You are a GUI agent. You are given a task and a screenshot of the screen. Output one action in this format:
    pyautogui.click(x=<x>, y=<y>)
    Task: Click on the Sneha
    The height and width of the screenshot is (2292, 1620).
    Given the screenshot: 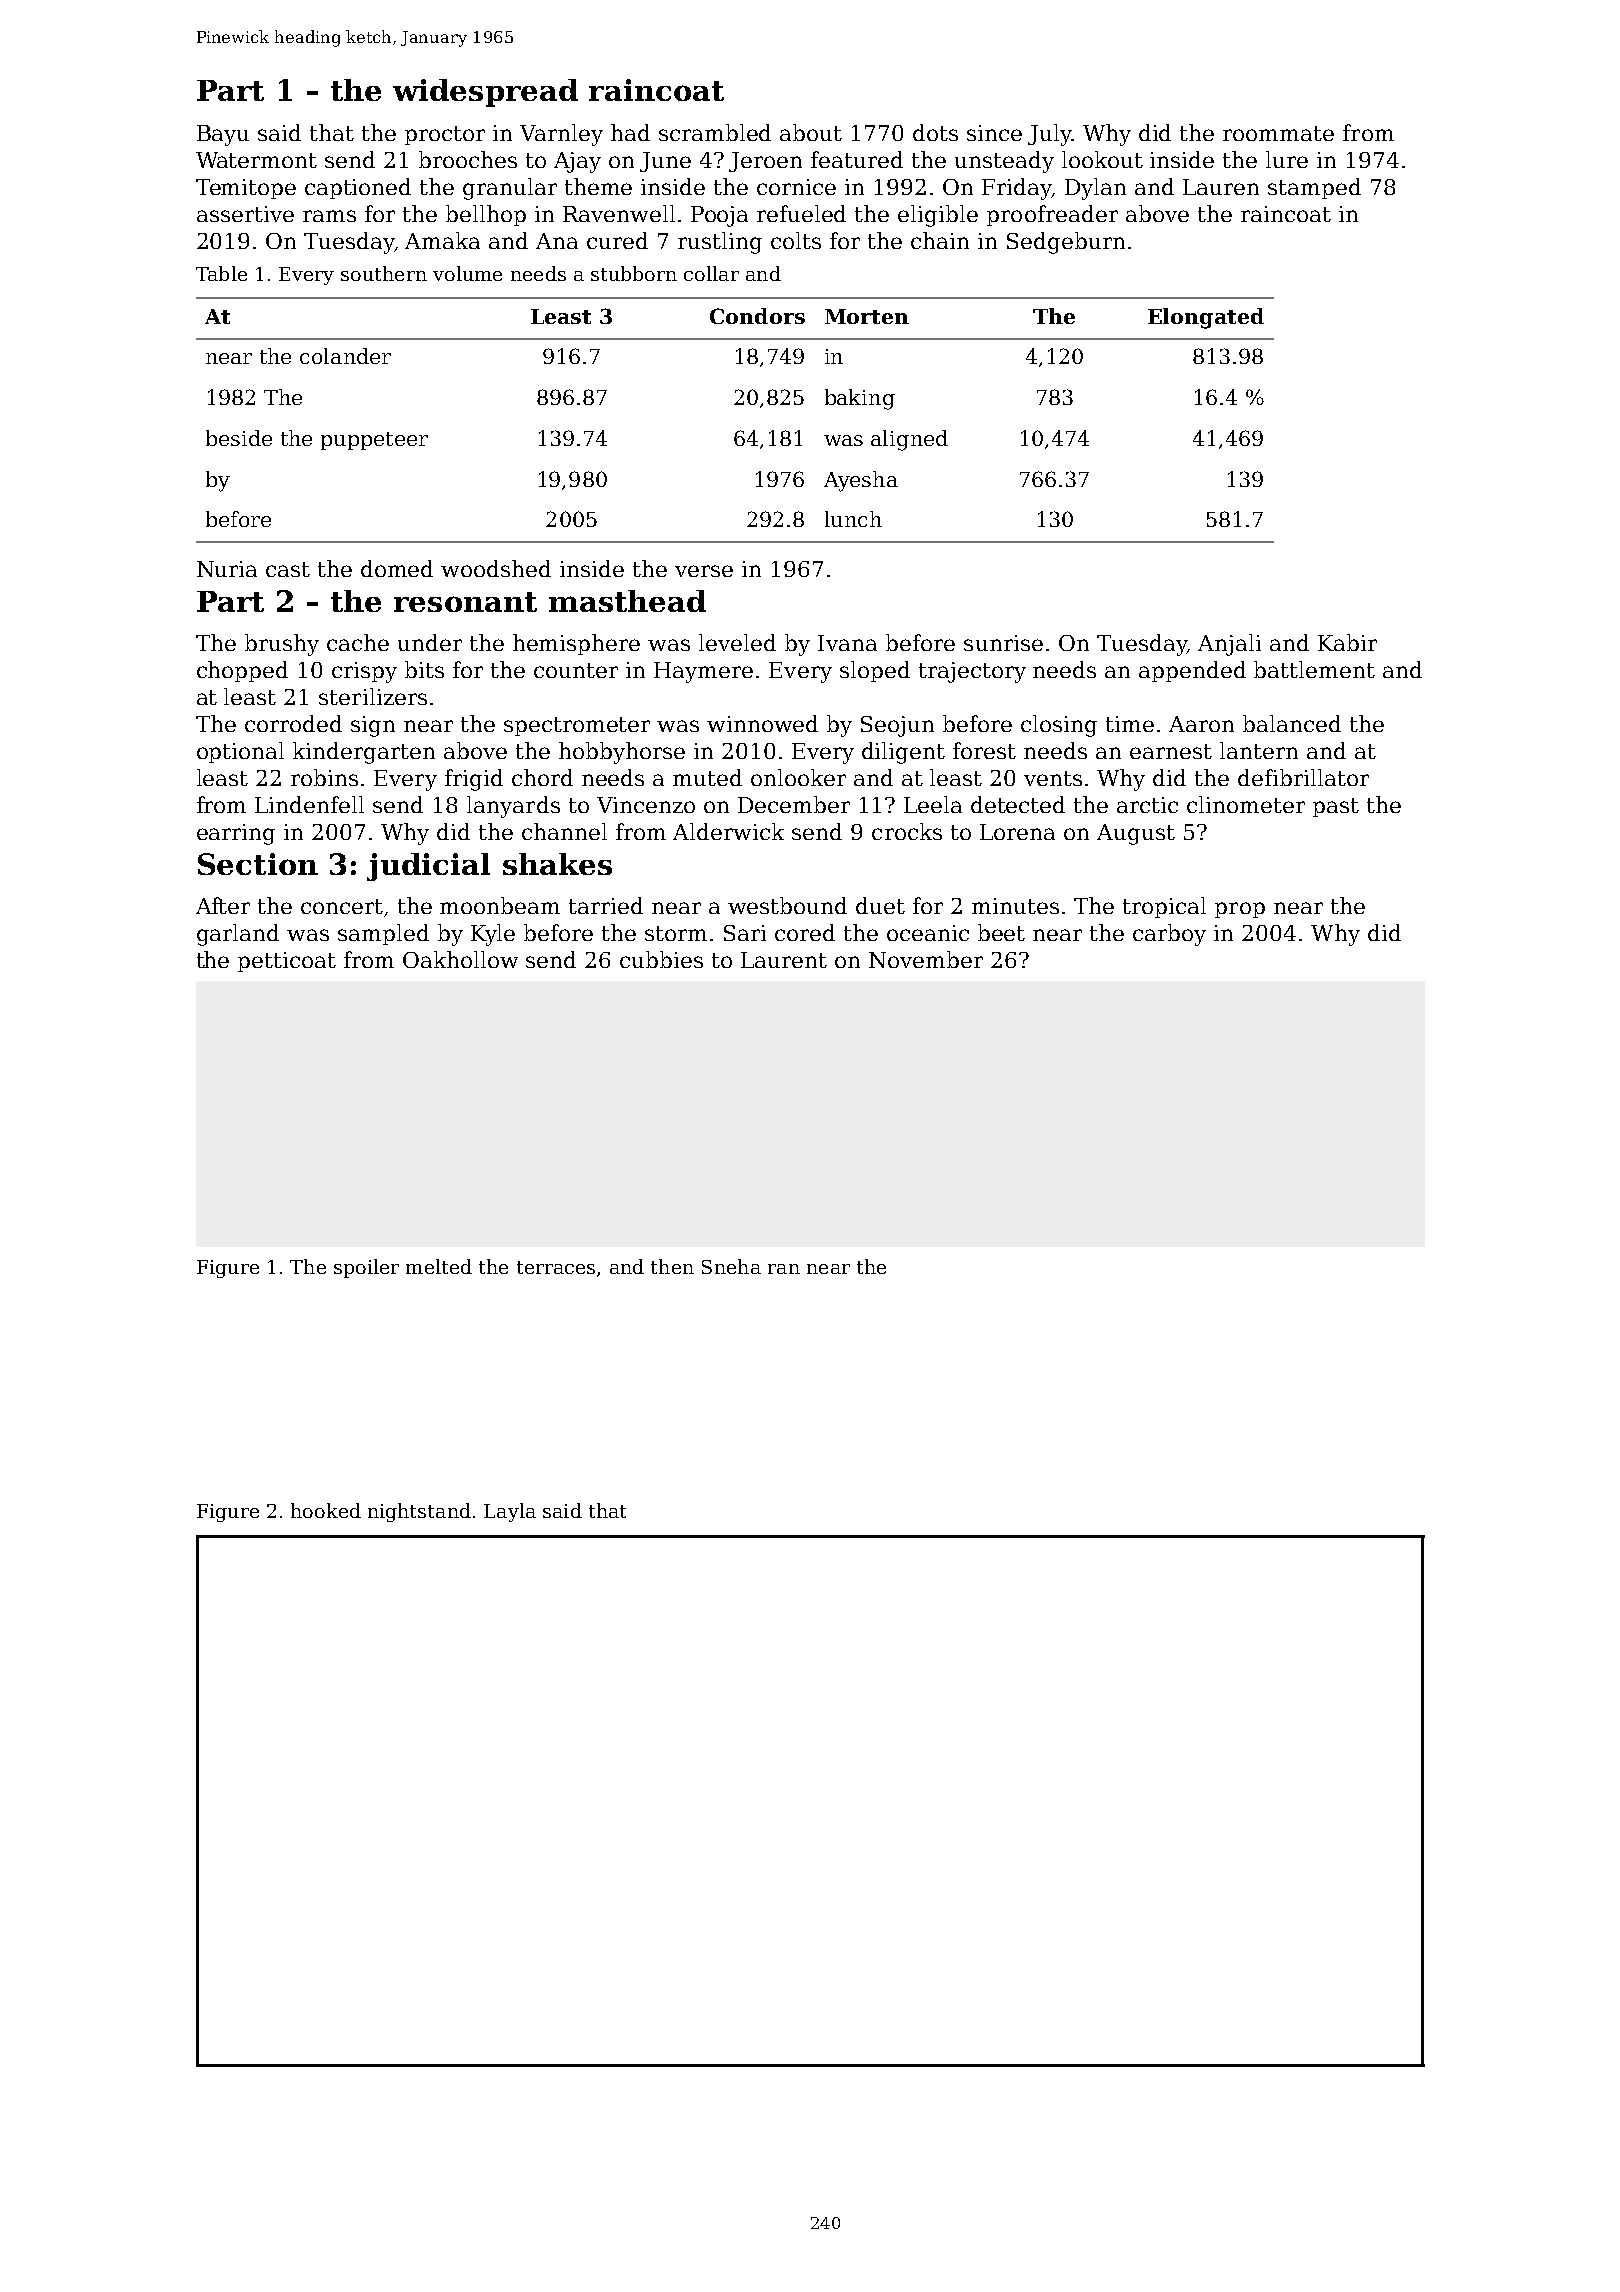 What is the action you would take?
    pyautogui.click(x=731, y=1266)
